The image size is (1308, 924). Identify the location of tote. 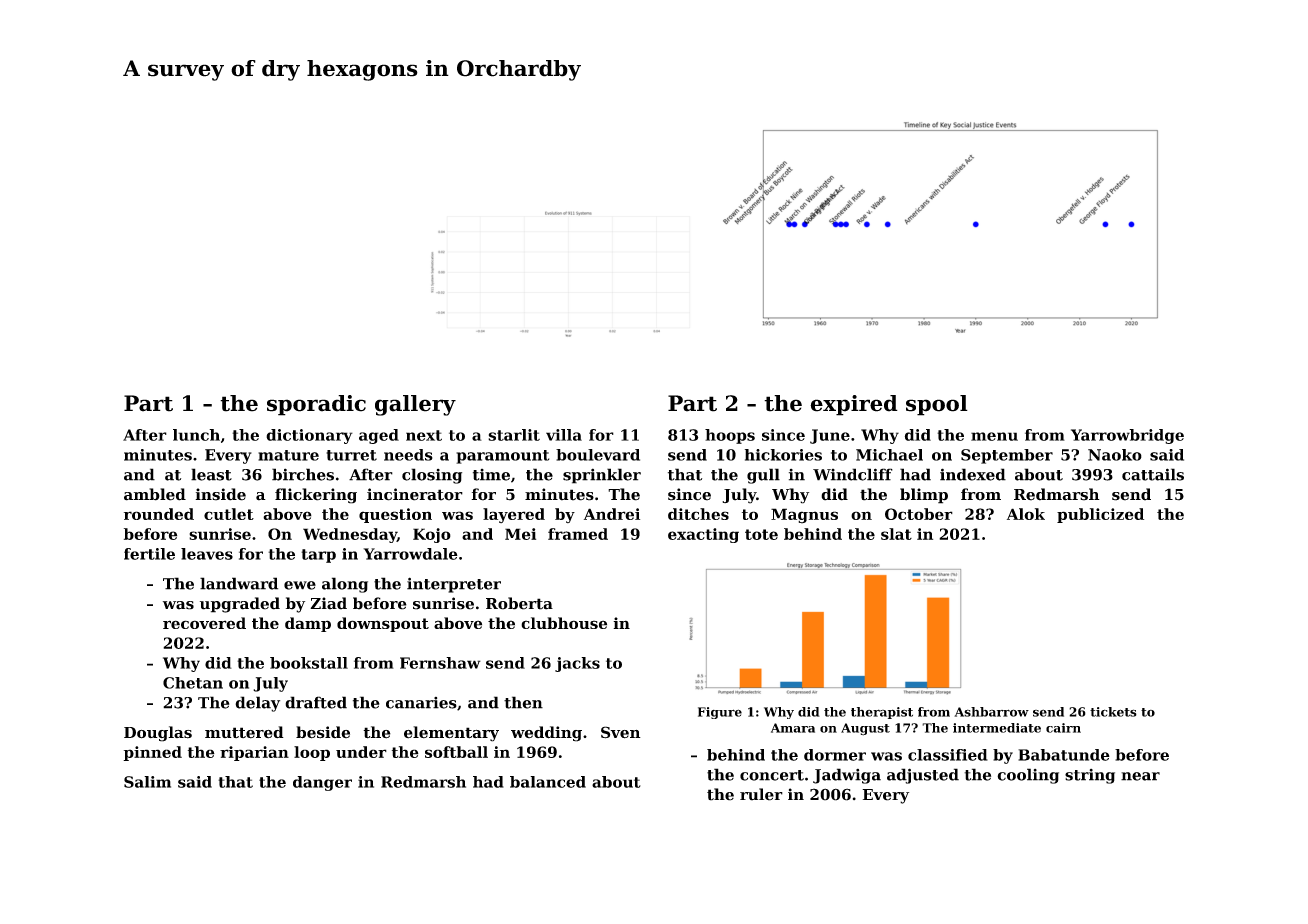
(761, 534).
